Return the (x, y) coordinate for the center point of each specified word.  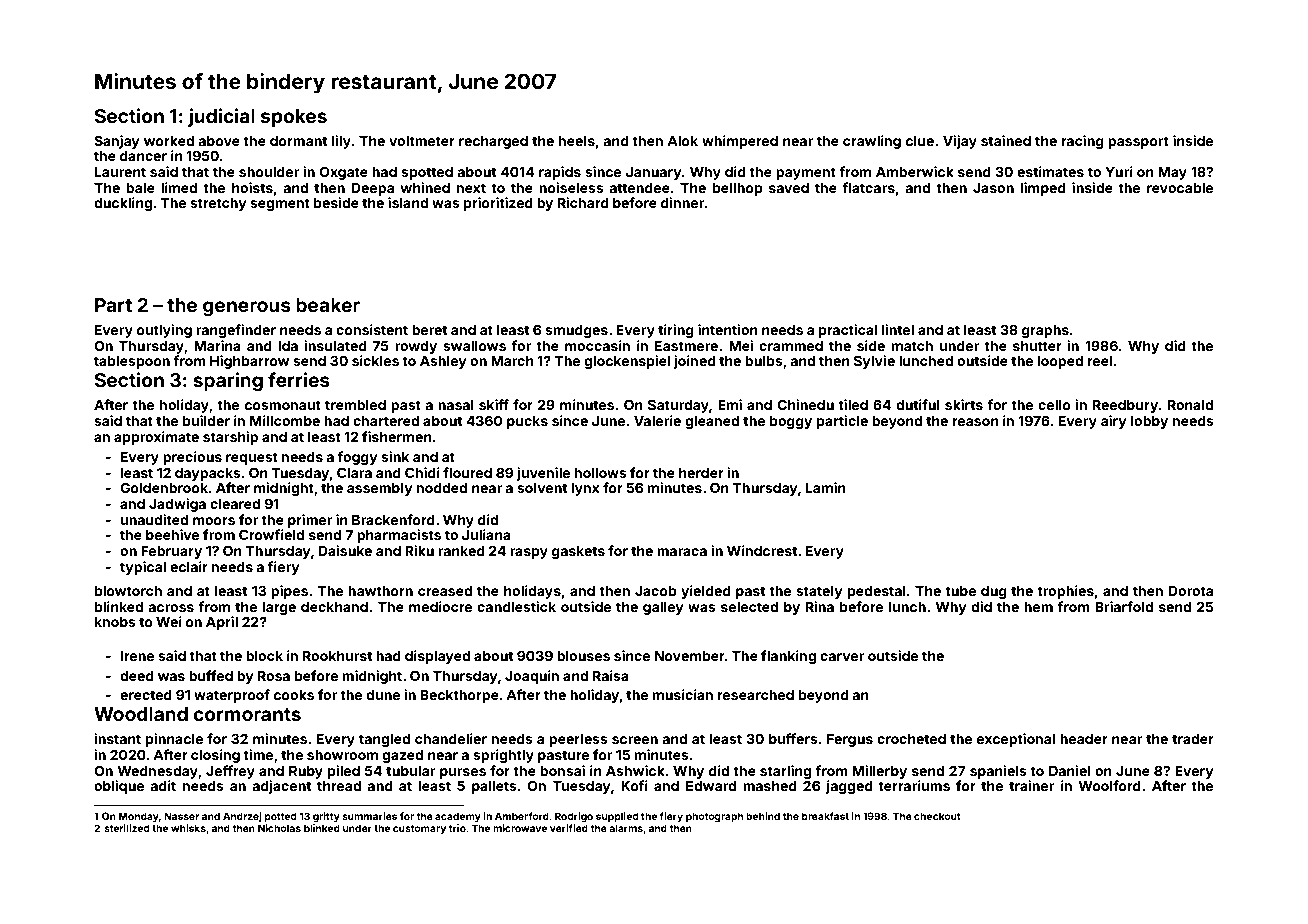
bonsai (562, 770)
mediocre (440, 606)
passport (1138, 142)
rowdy (416, 347)
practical (848, 331)
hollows (601, 473)
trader (1193, 739)
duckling (123, 204)
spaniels (998, 772)
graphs (1045, 331)
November (690, 656)
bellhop (738, 189)
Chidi (422, 472)
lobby (1149, 422)
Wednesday (157, 772)
